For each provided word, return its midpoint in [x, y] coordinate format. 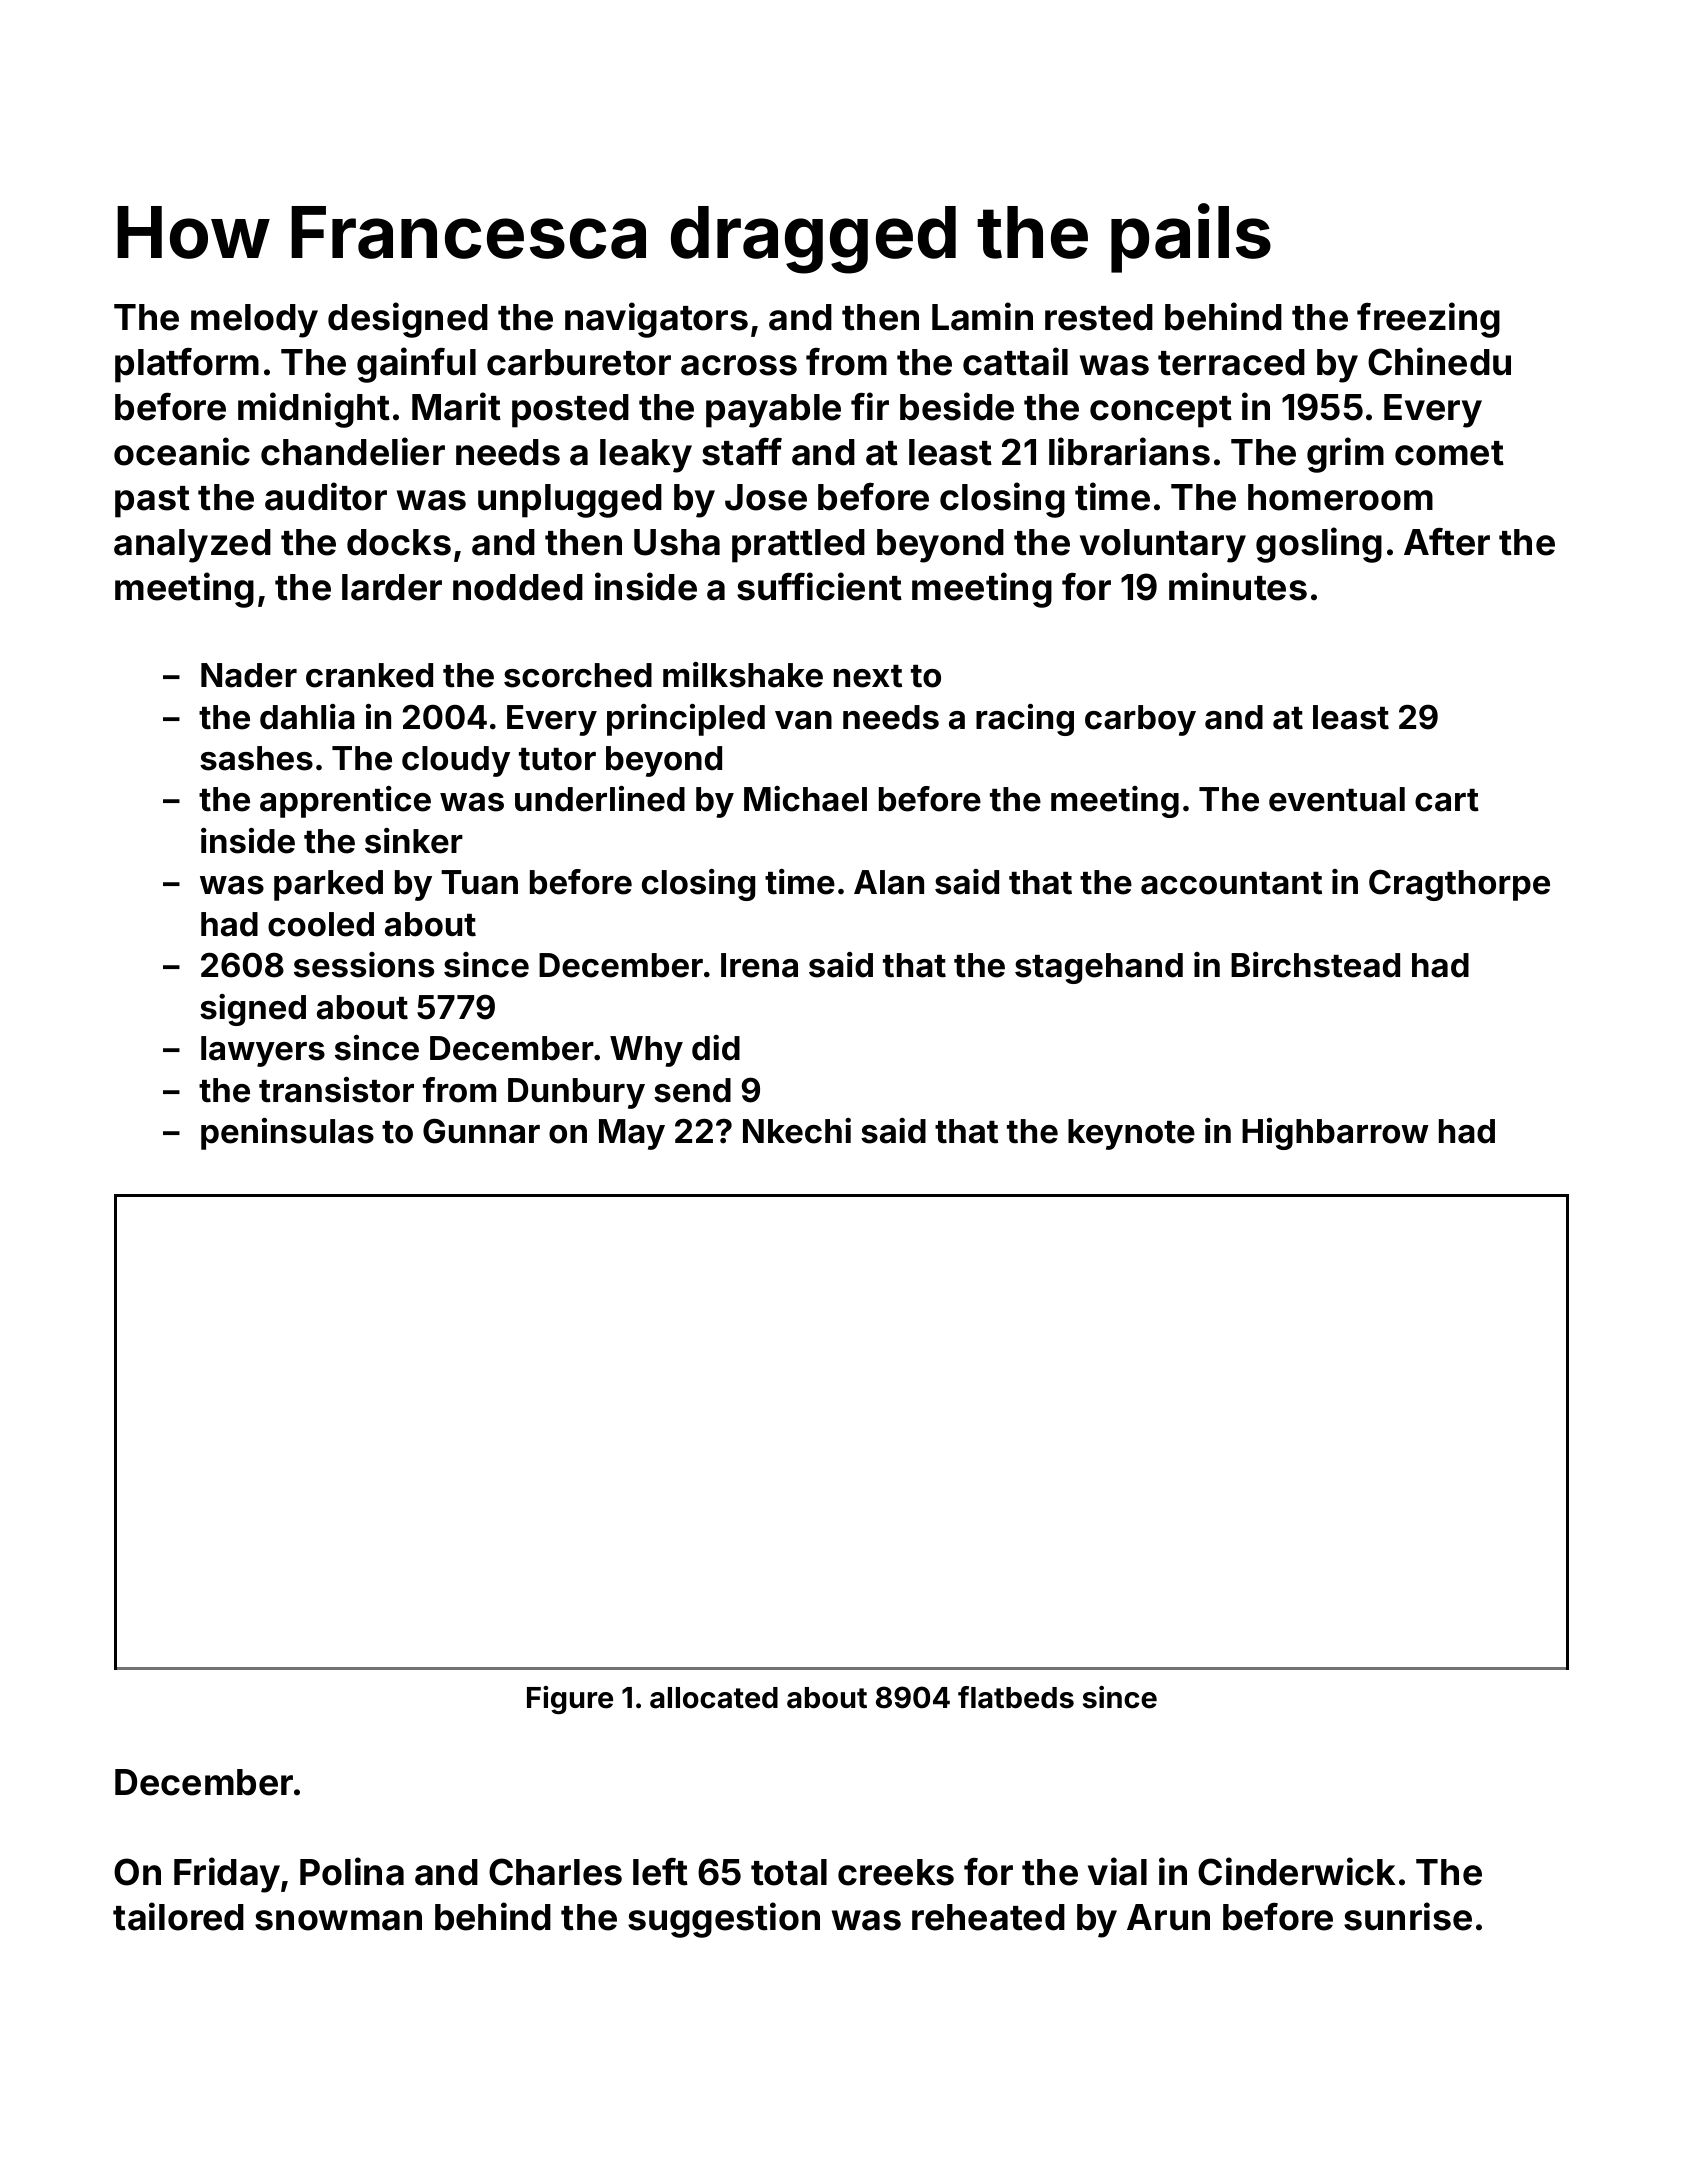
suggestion [724, 1920]
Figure [570, 1700]
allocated [714, 1698]
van [803, 720]
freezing [1428, 320]
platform [187, 365]
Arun [1168, 1917]
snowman [338, 1920]
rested [1099, 317]
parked [328, 885]
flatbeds [1016, 1697]
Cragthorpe [1459, 885]
